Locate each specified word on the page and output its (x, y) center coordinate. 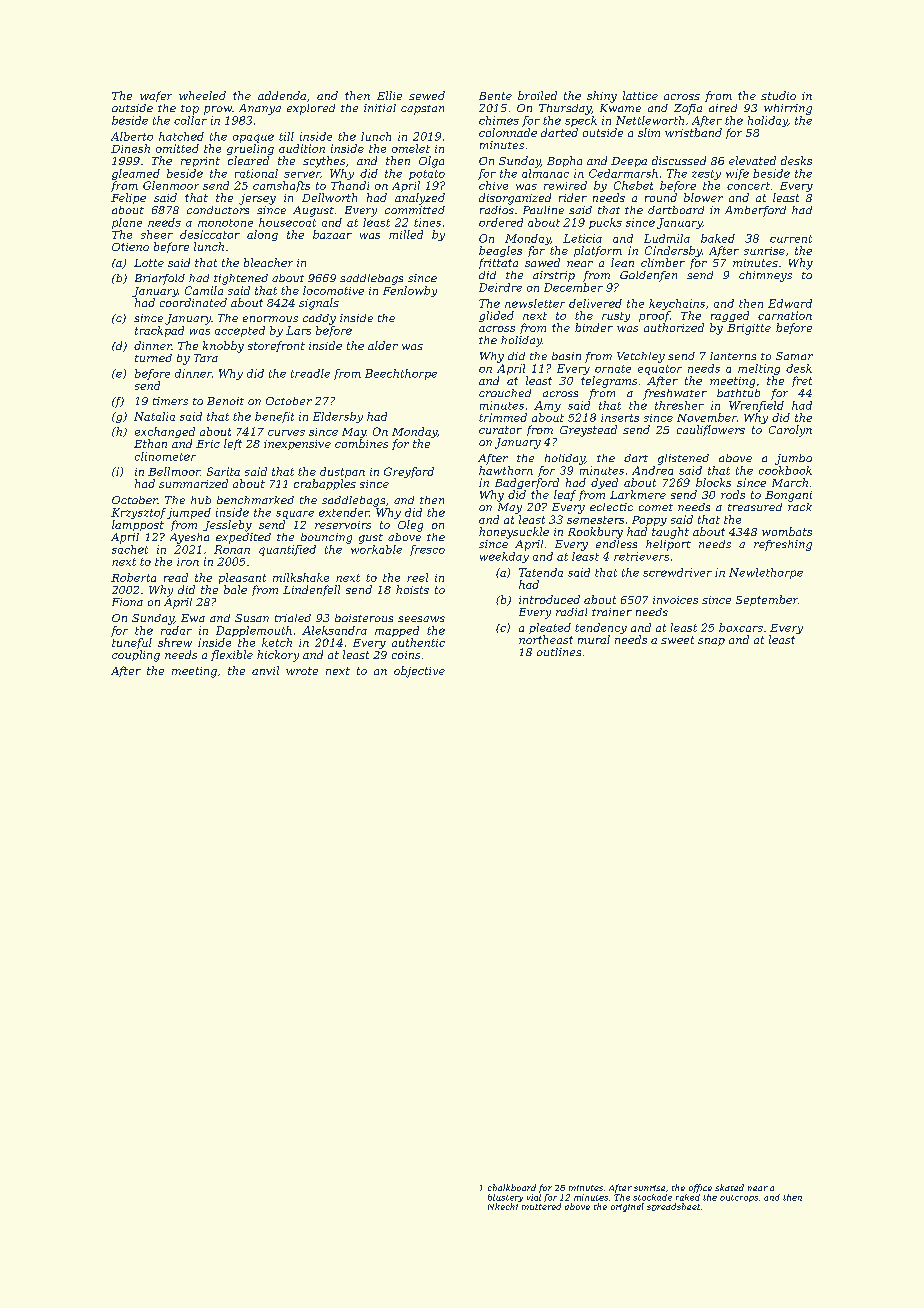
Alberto (132, 136)
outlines (559, 652)
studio (778, 95)
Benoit (225, 401)
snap (711, 642)
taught (670, 533)
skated (729, 1187)
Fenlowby (410, 291)
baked (718, 238)
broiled (537, 95)
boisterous (364, 618)
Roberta (133, 577)
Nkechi (503, 1206)
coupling (136, 656)
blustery (505, 1198)
